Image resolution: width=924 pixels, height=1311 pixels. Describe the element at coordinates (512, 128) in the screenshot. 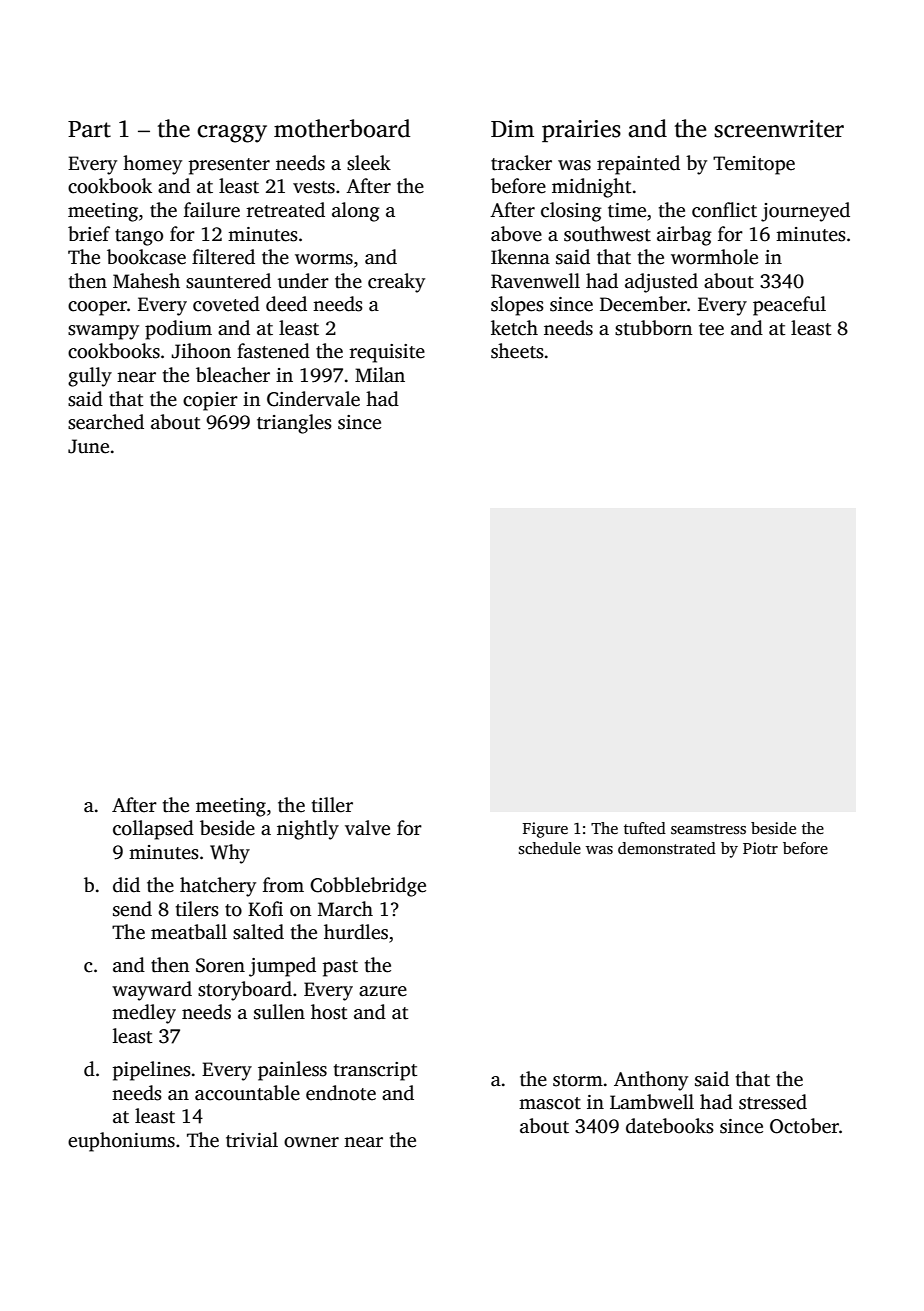

I see `Dim` at that location.
